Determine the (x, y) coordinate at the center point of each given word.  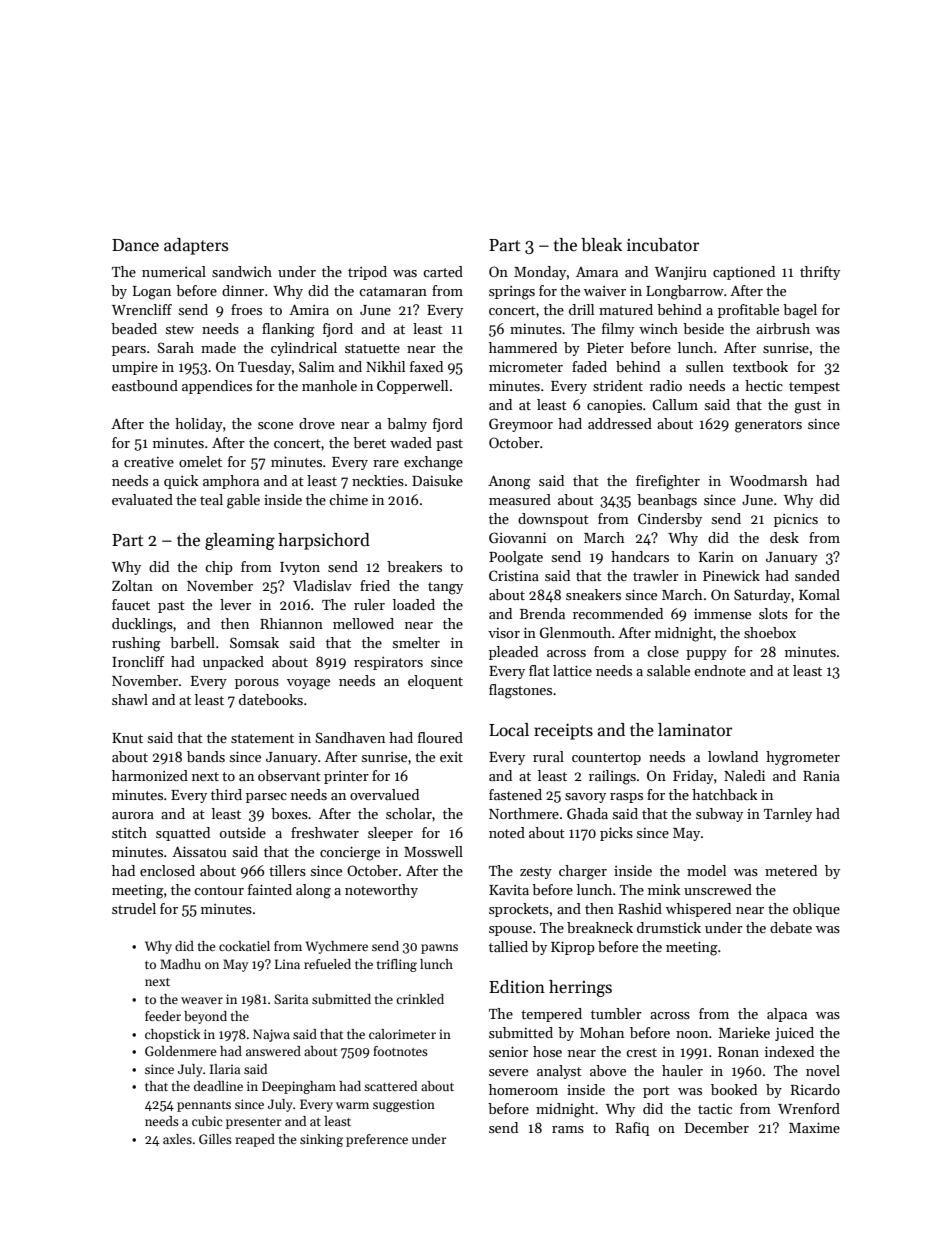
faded (589, 366)
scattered (390, 1086)
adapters (196, 246)
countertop (606, 759)
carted (443, 271)
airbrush (783, 328)
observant (289, 775)
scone (275, 425)
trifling (397, 965)
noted (507, 832)
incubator (663, 245)
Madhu (180, 964)
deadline (218, 1086)
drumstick (669, 927)
